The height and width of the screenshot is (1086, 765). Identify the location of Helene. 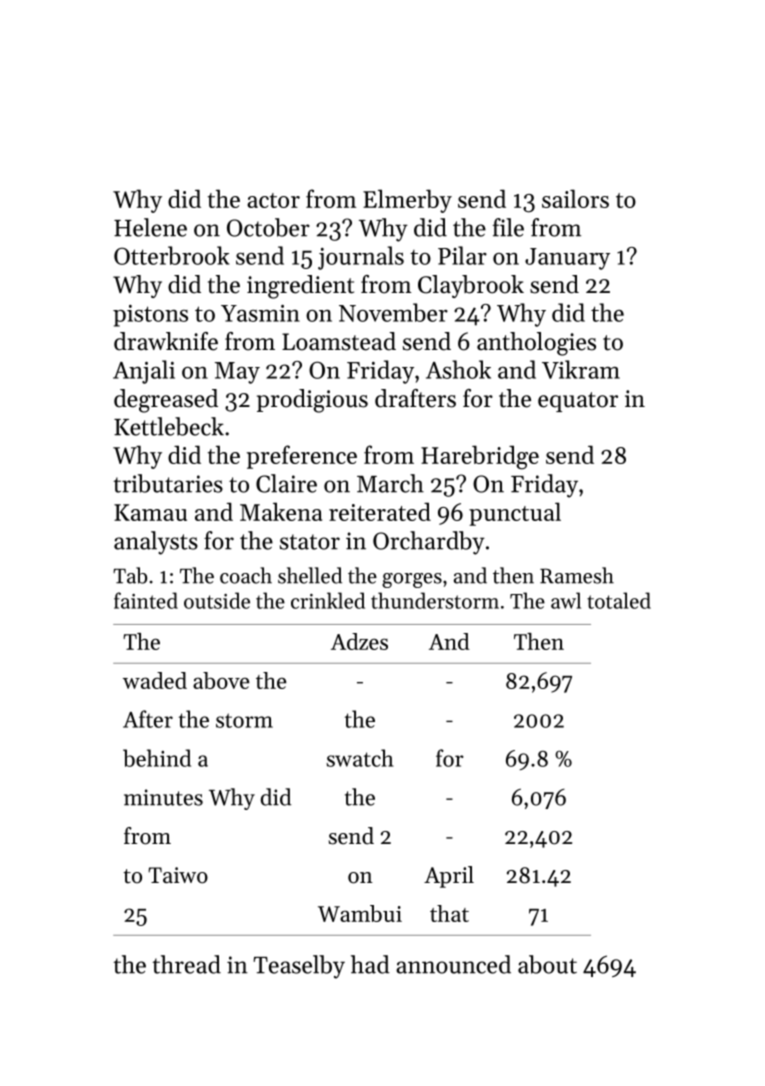
(150, 227).
